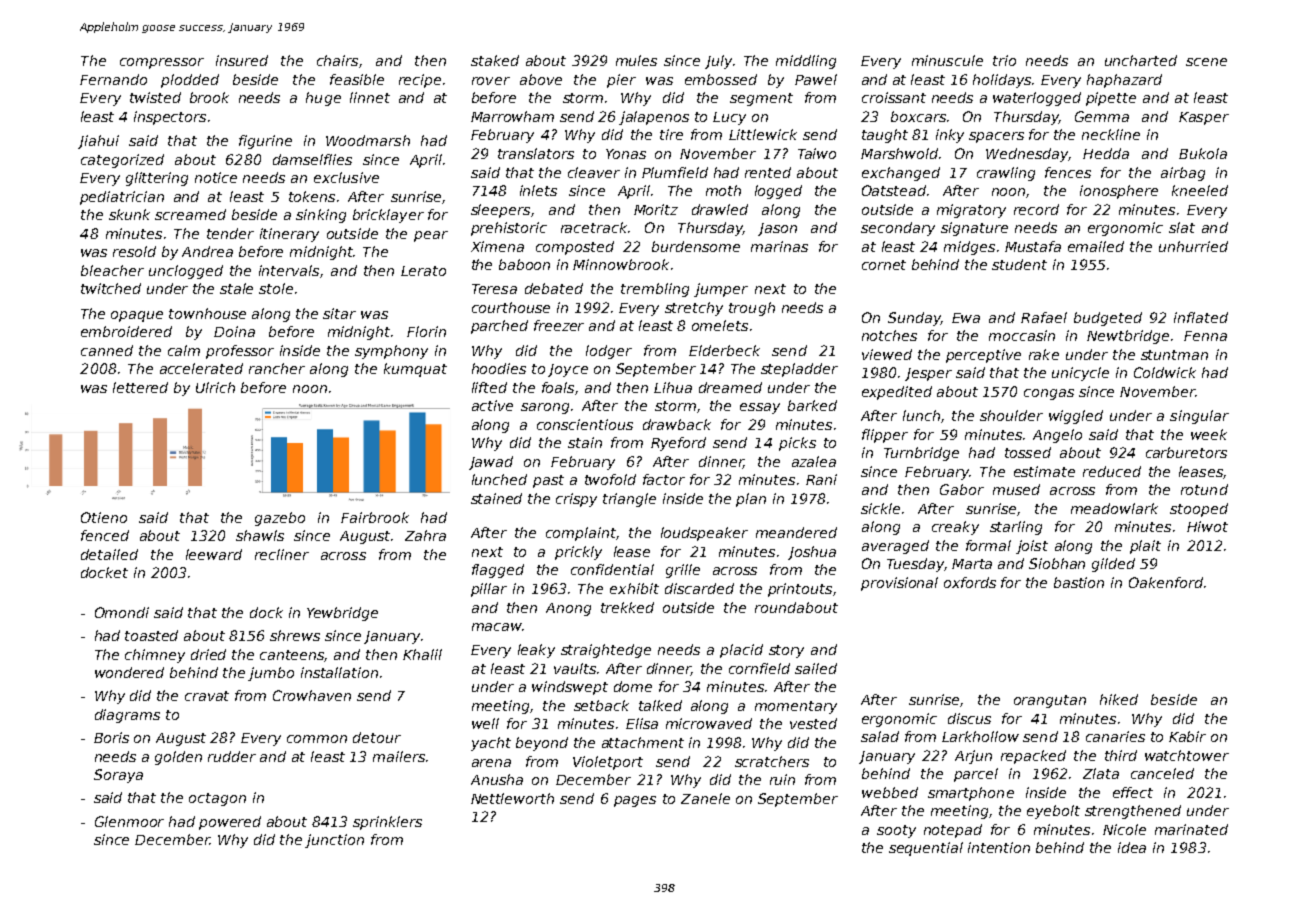 The image size is (1308, 924). I want to click on loudspeaker, so click(704, 534).
